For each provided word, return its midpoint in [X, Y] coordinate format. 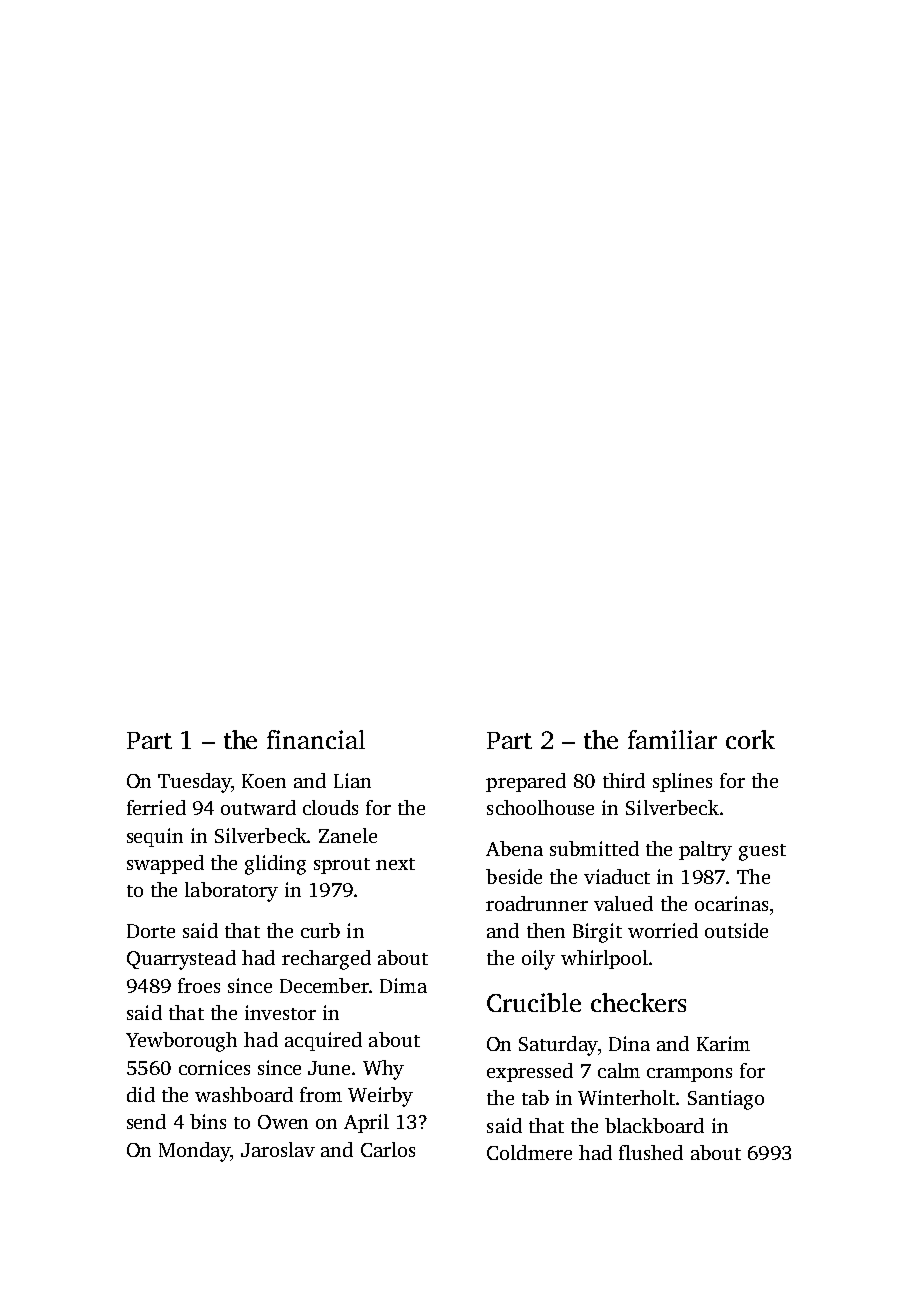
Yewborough [181, 1042]
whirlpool [604, 959]
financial [316, 739]
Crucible [534, 1002]
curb [320, 930]
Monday [194, 1152]
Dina [629, 1043]
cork [750, 739]
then [546, 930]
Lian [352, 780]
